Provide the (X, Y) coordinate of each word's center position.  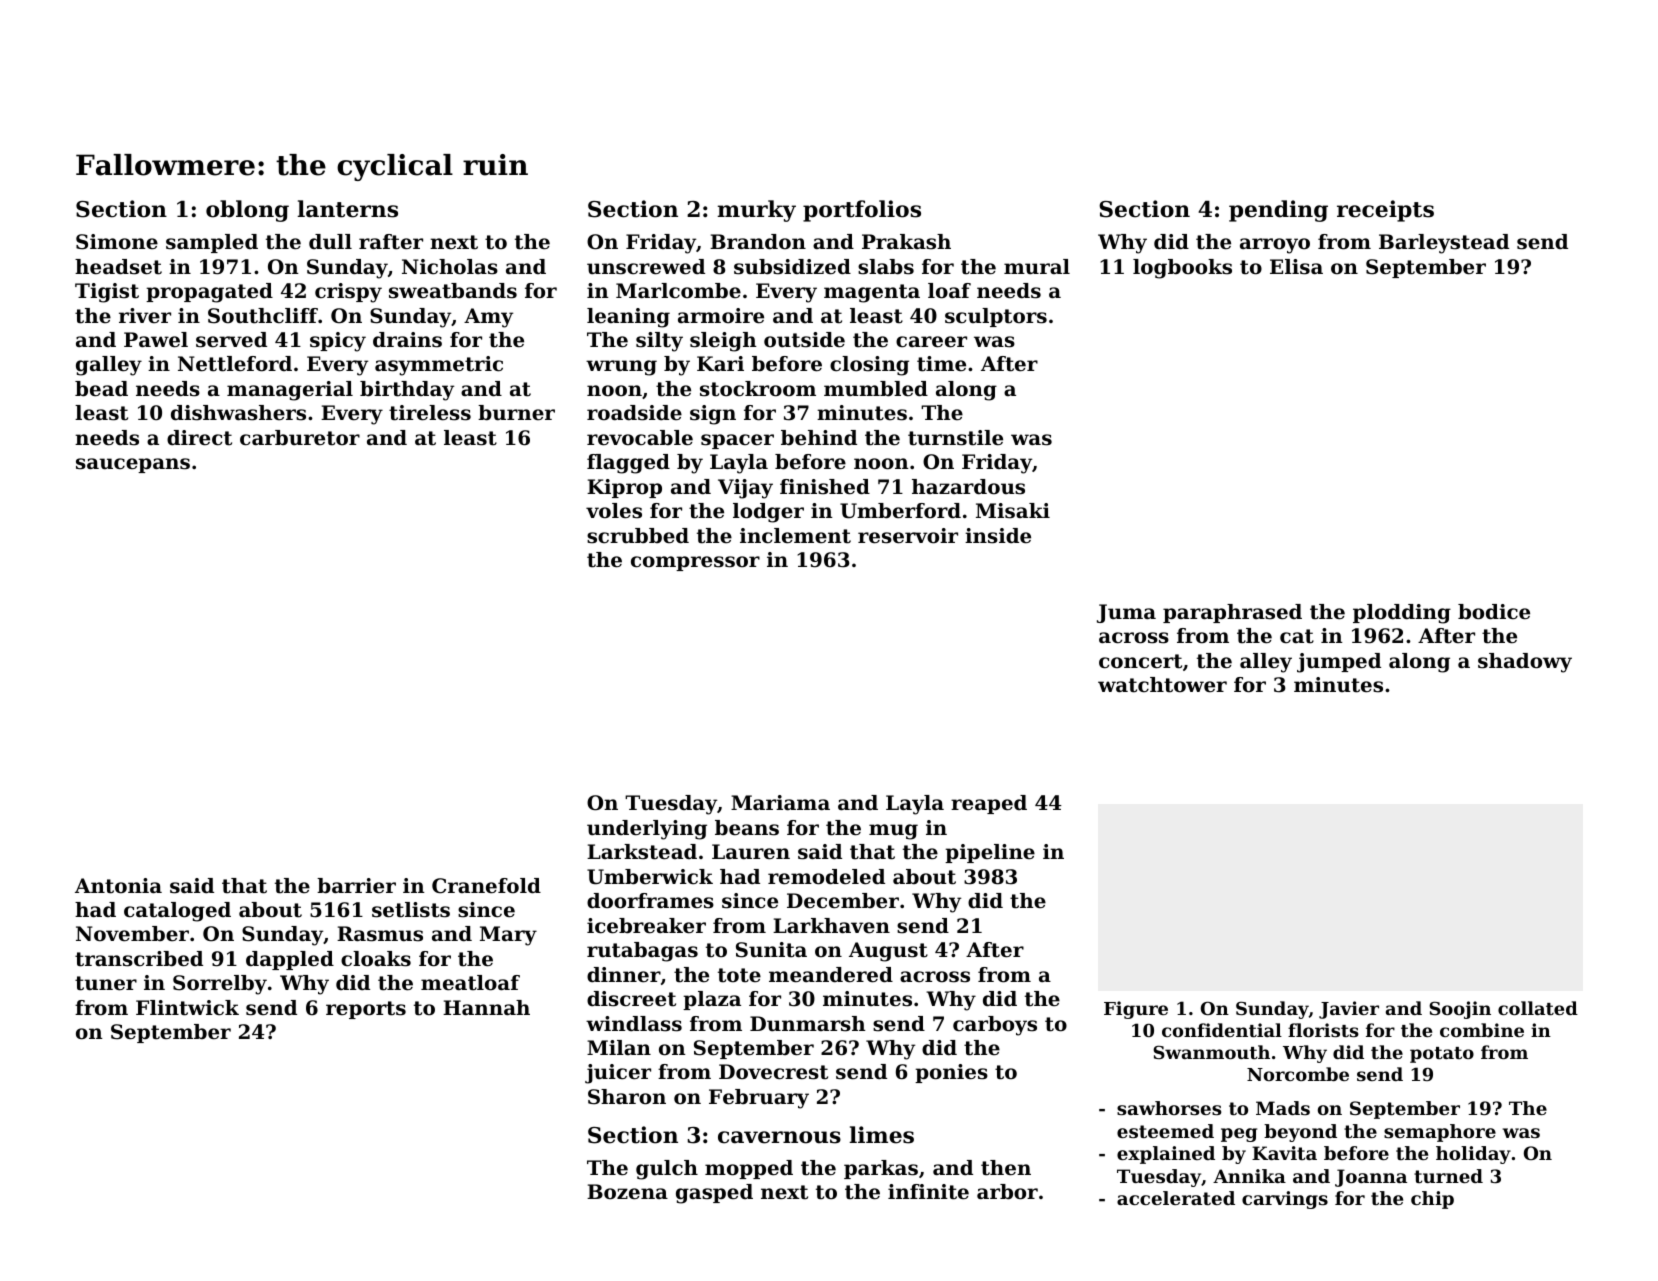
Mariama (780, 802)
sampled (212, 243)
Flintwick (187, 1008)
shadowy (1525, 663)
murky (756, 211)
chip (1432, 1200)
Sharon (627, 1097)
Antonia (118, 886)
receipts (1385, 211)
